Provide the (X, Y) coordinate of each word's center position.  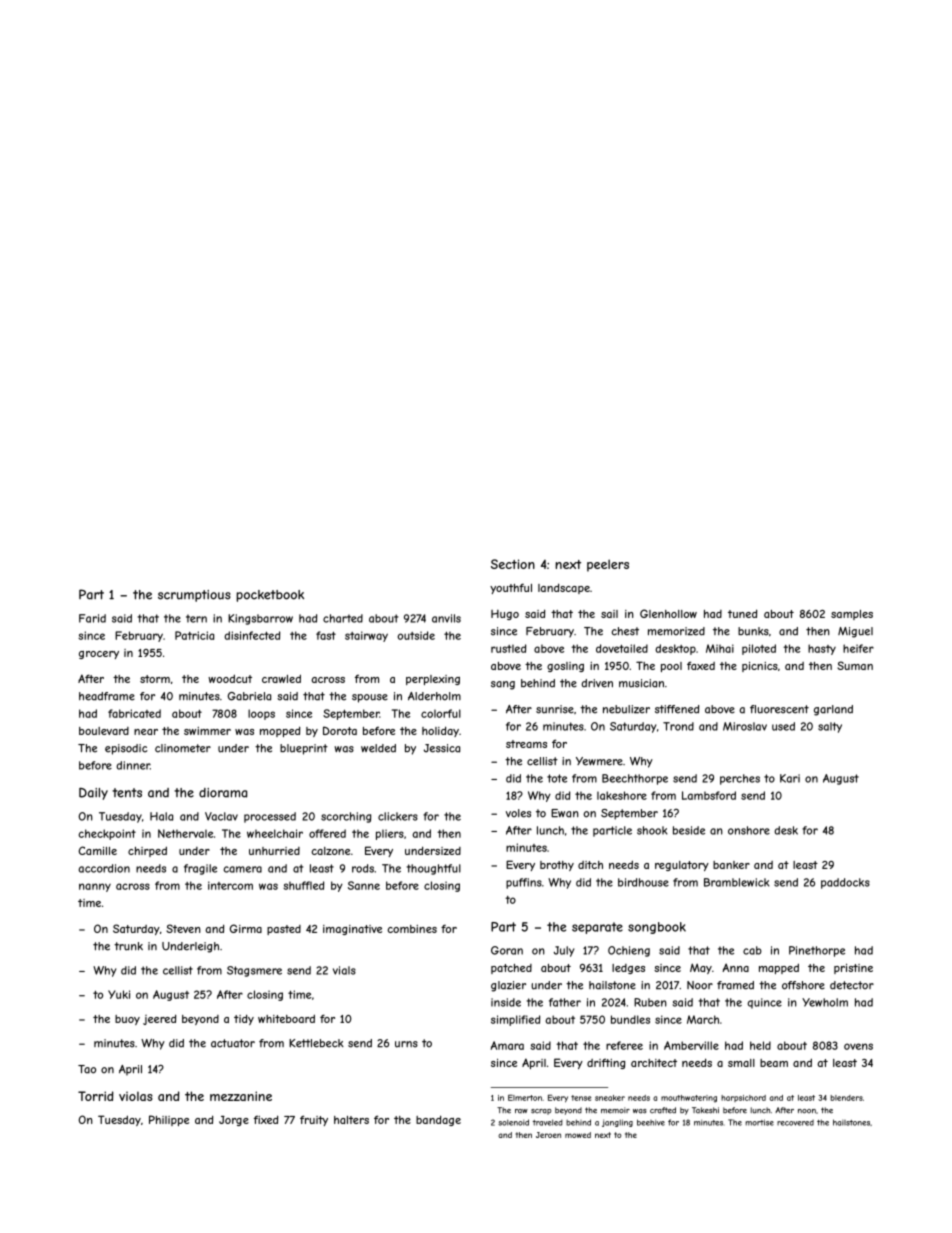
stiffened (677, 709)
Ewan (565, 813)
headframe (107, 696)
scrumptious (194, 596)
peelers (608, 565)
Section (513, 564)
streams (526, 744)
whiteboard (286, 1018)
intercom (230, 885)
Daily (93, 794)
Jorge (234, 1121)
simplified (515, 1020)
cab (752, 950)
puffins (524, 883)
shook (652, 830)
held (760, 1045)
